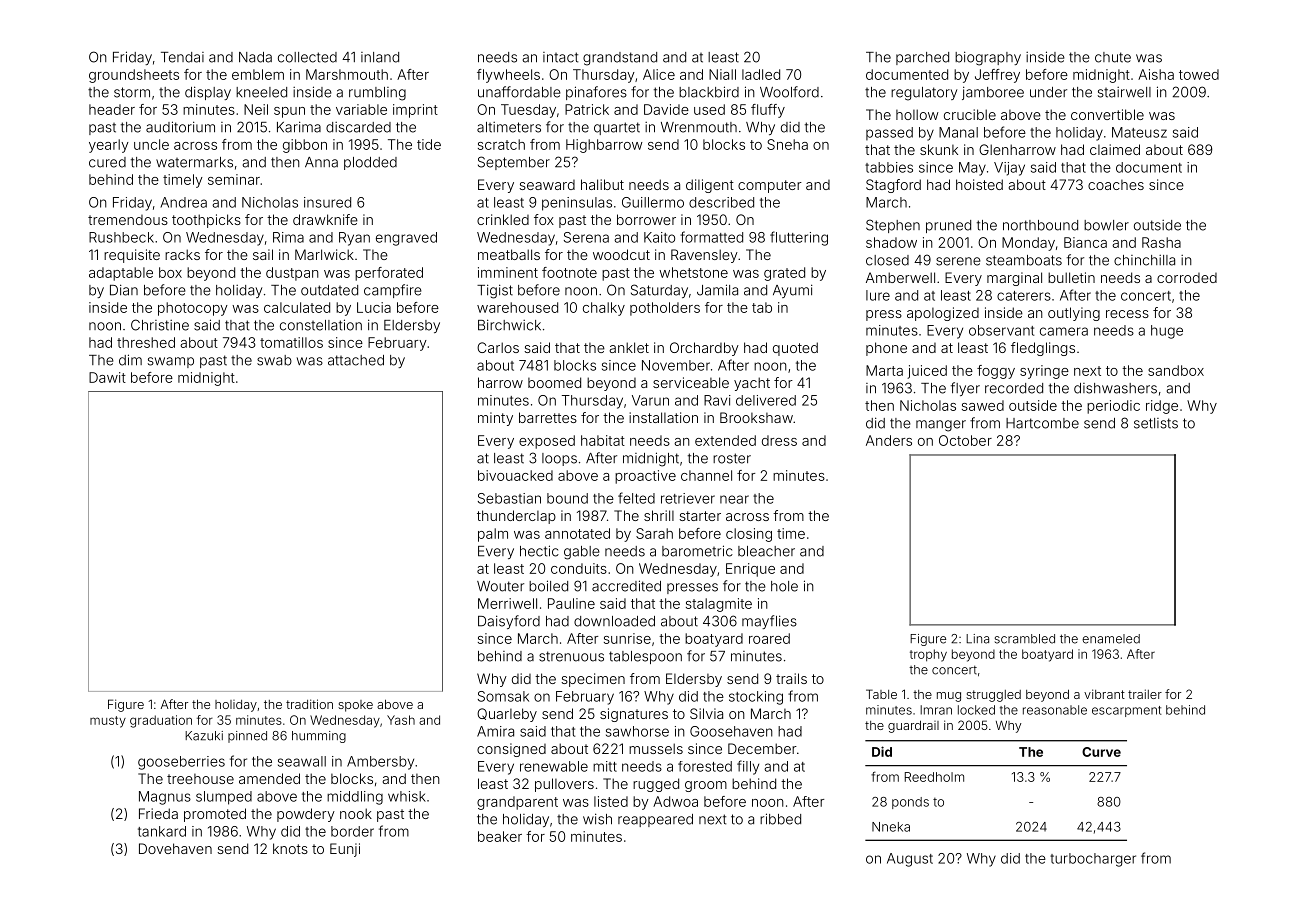 The height and width of the screenshot is (924, 1308). I want to click on racks, so click(182, 254).
